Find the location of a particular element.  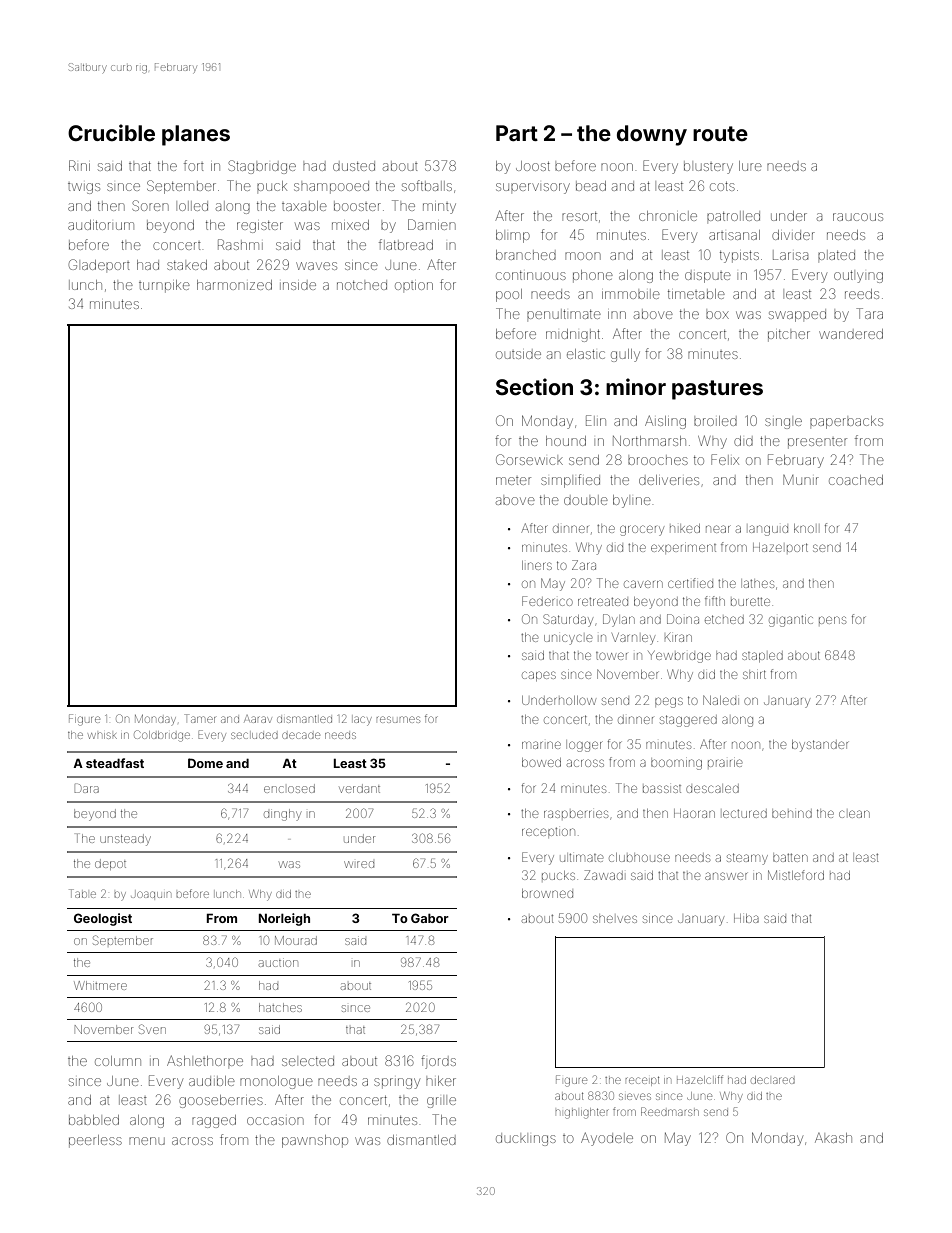

grille is located at coordinates (441, 1102).
